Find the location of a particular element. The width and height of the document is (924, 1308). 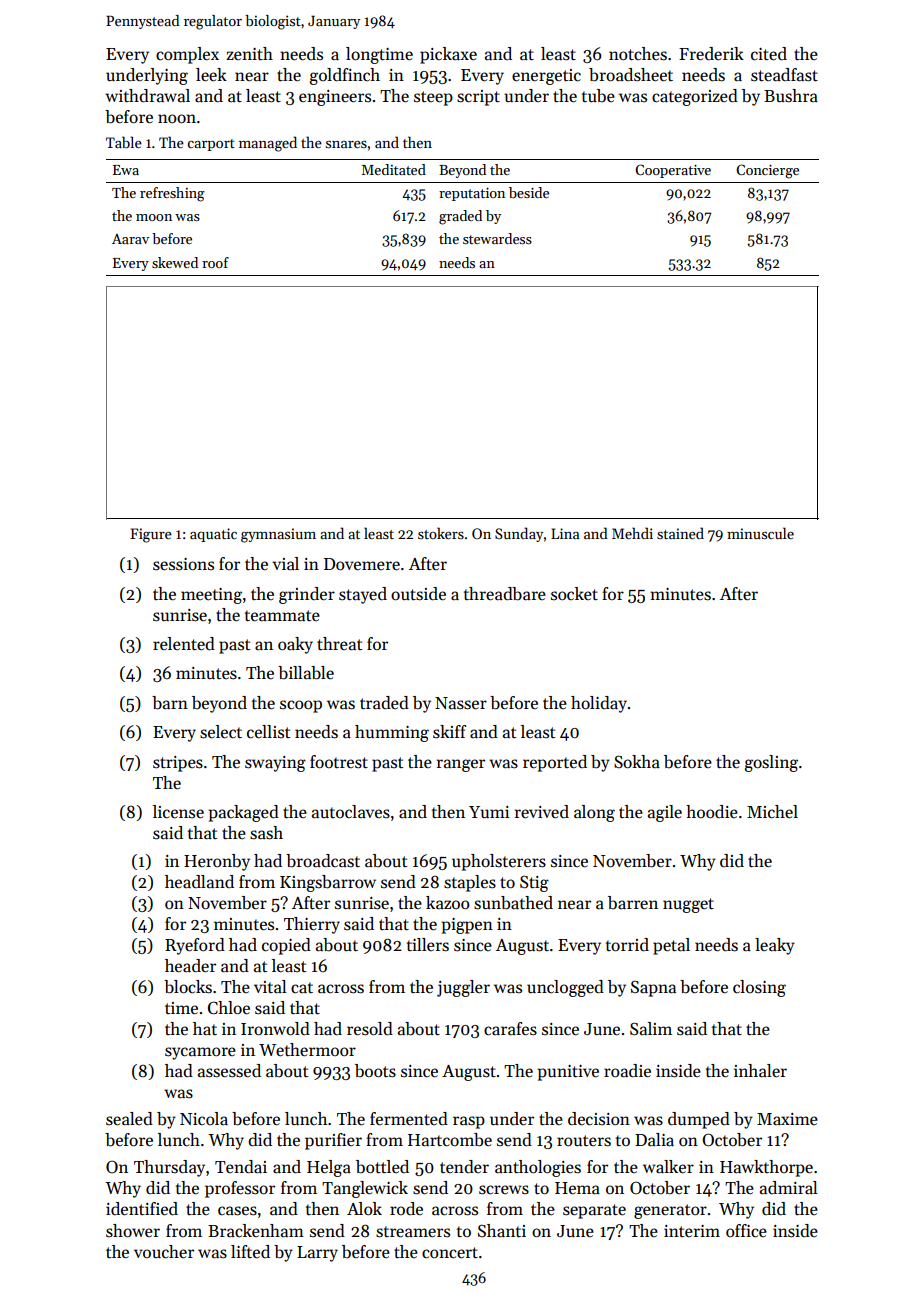

packaged is located at coordinates (243, 813).
